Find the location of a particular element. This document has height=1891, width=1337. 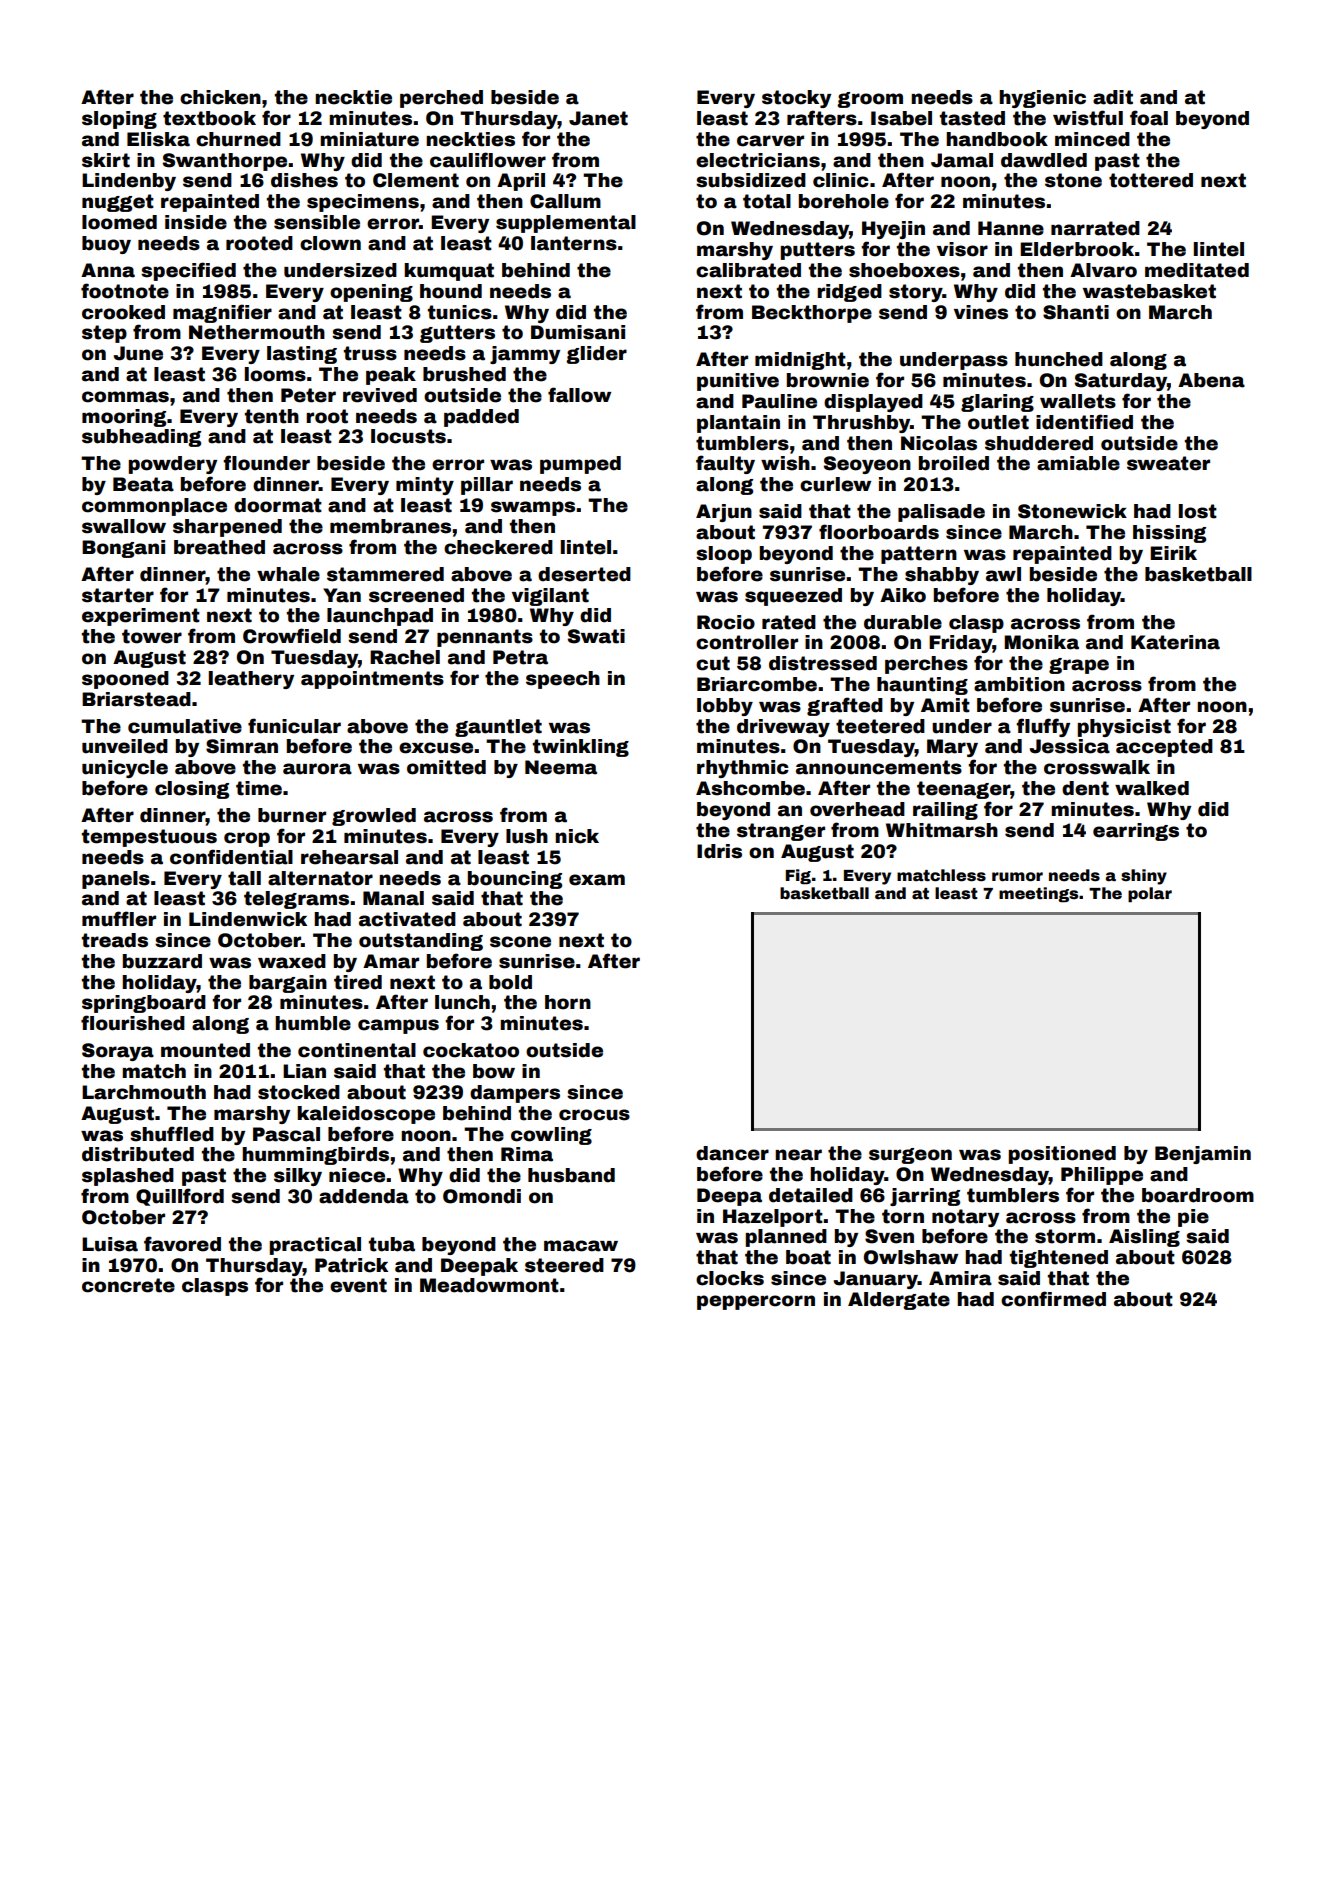

twinkling is located at coordinates (581, 748).
